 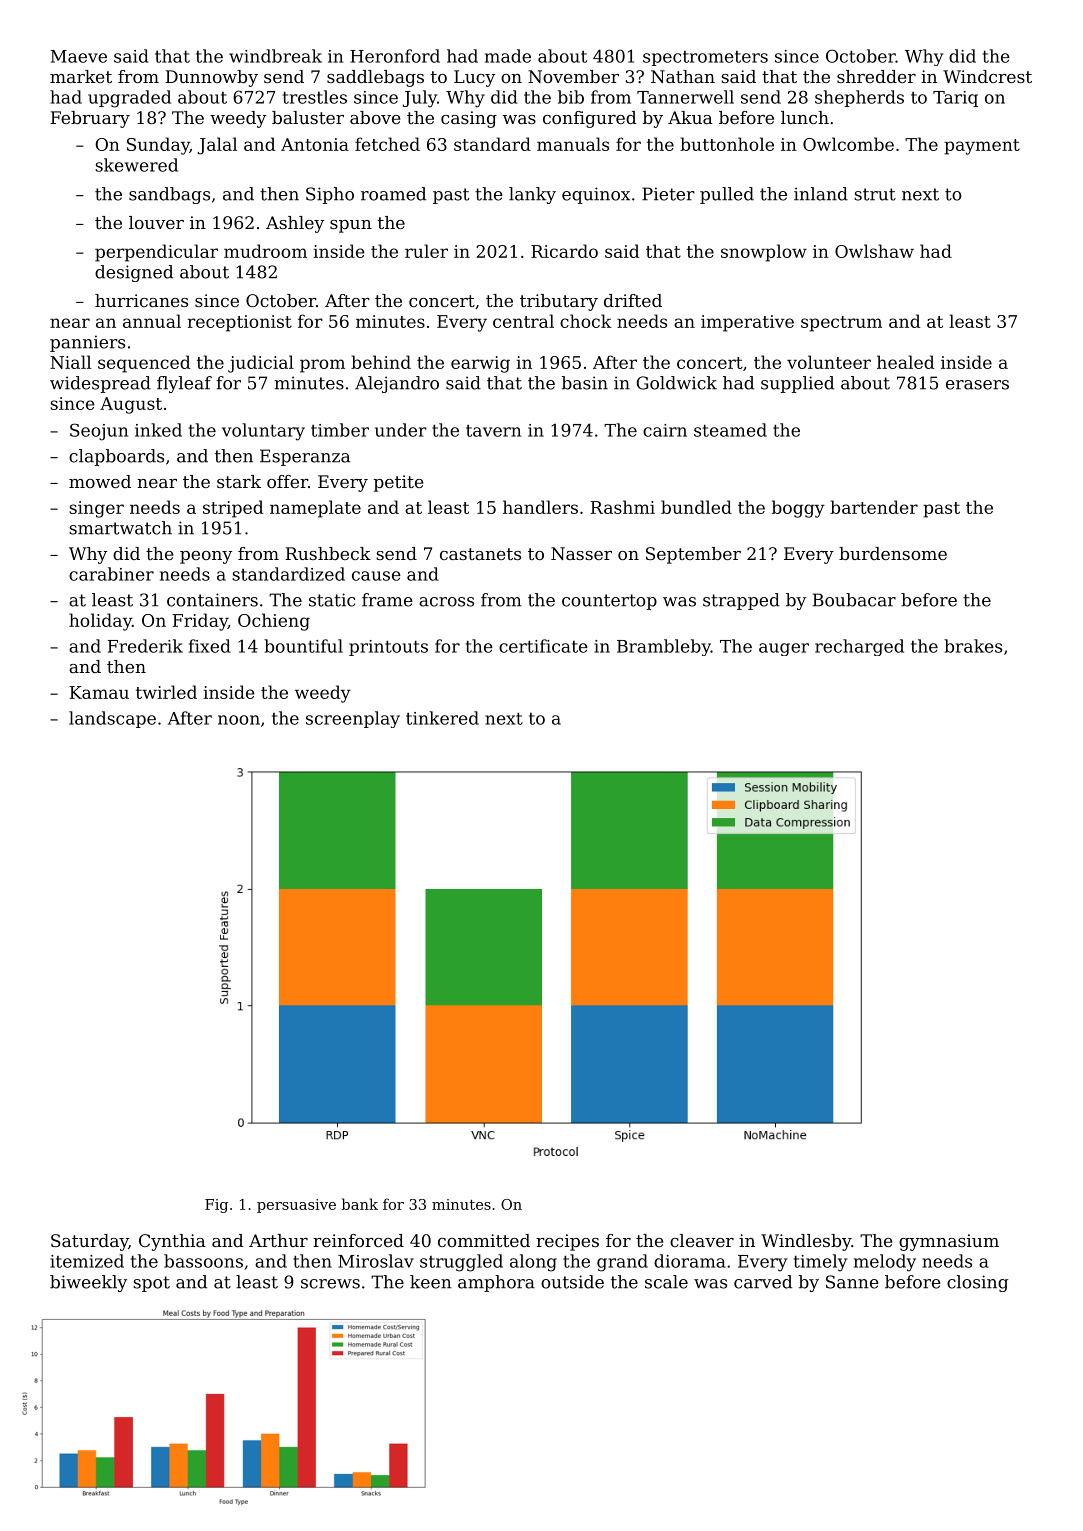 I want to click on Pieter, so click(x=668, y=194).
